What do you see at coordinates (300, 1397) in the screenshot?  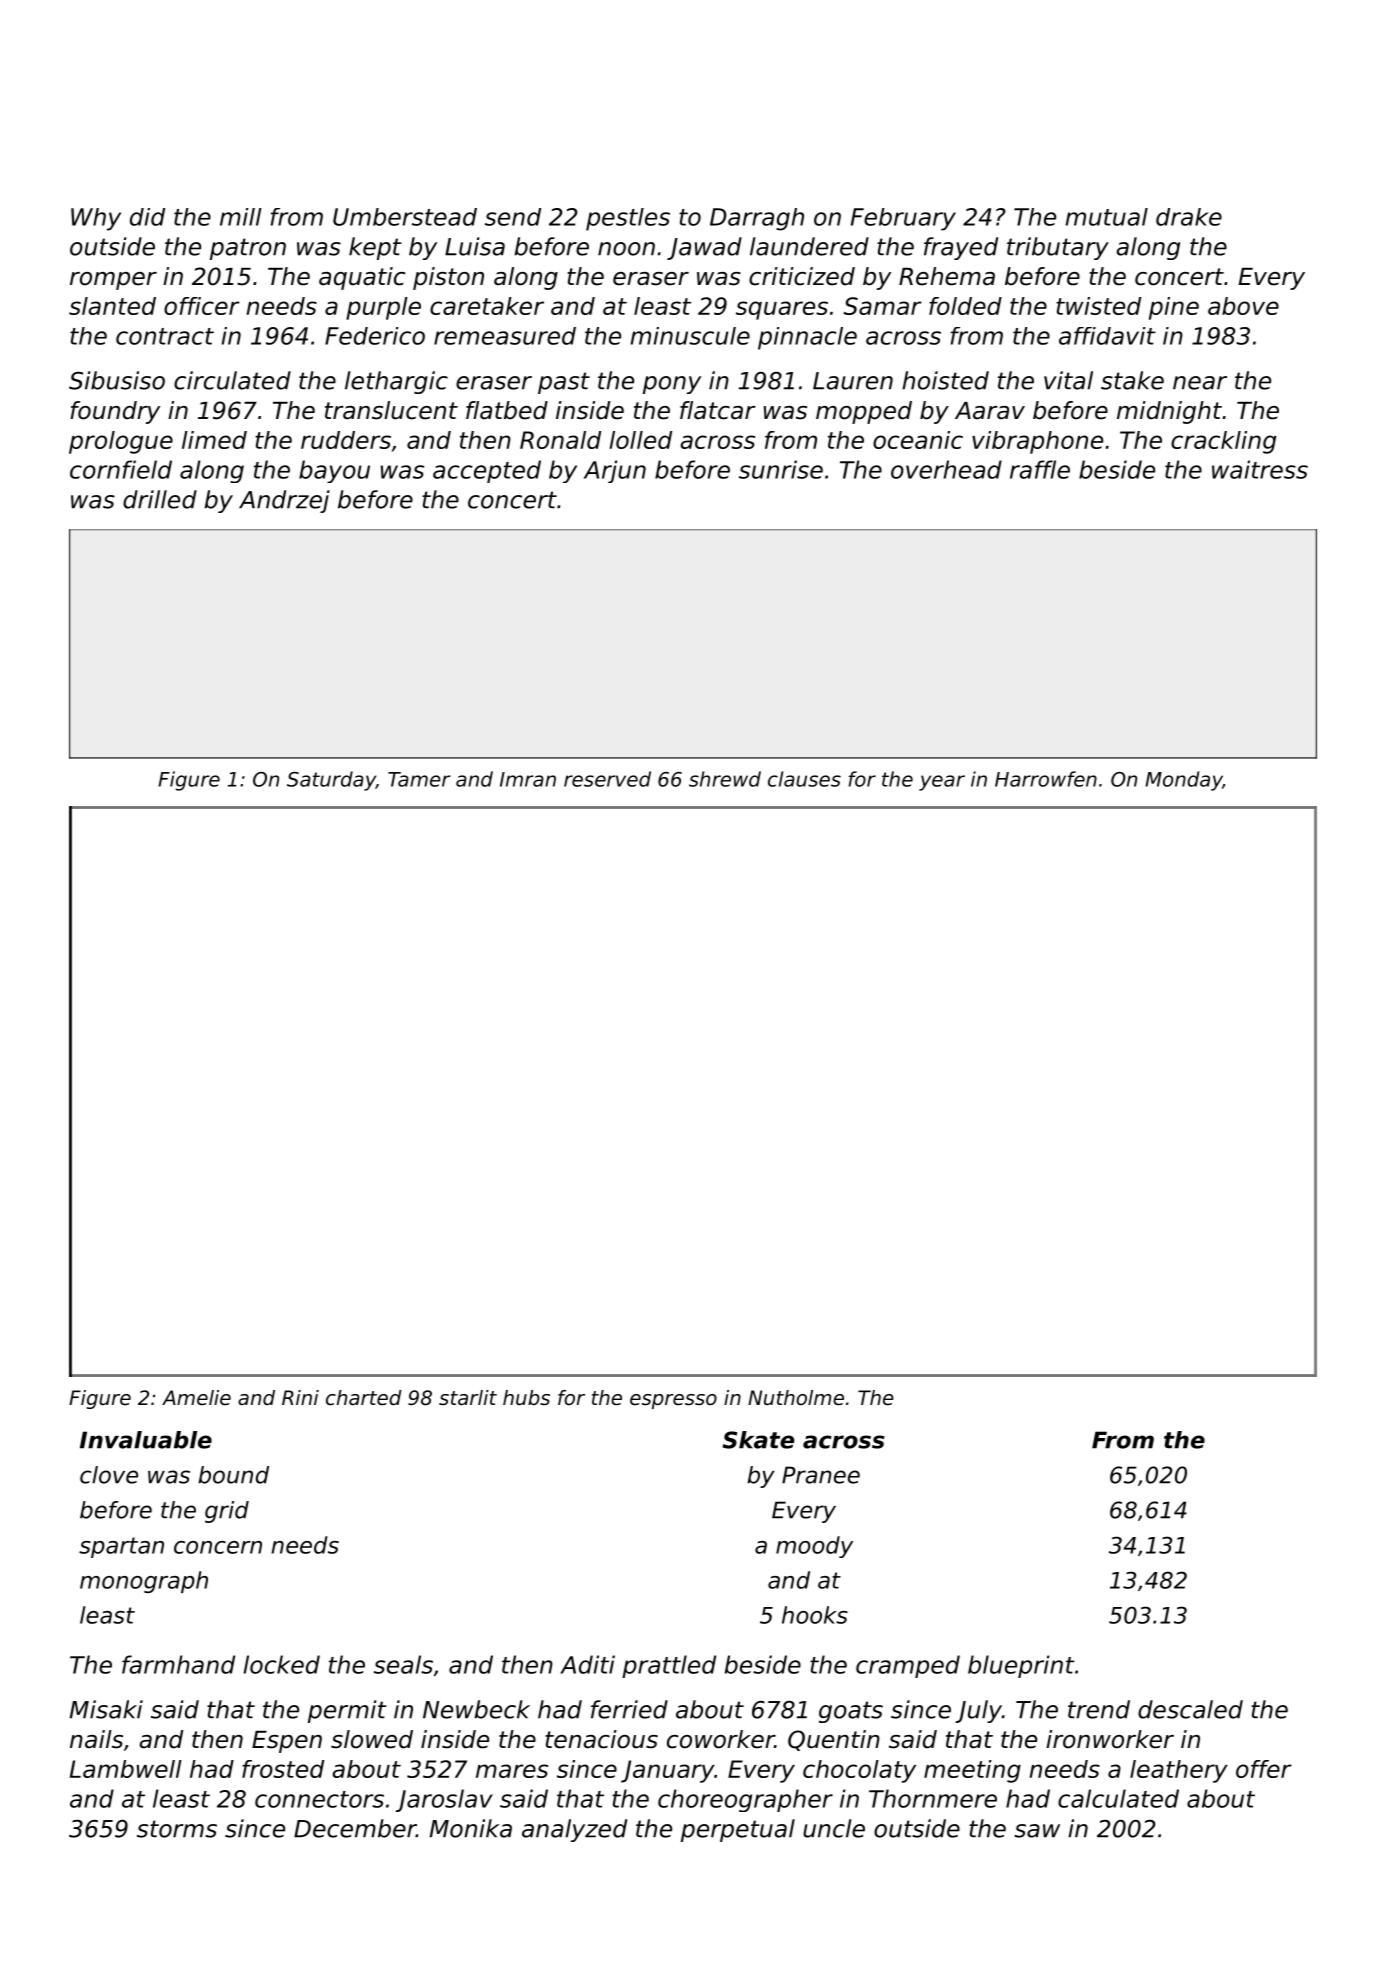 I see `Rini` at bounding box center [300, 1397].
